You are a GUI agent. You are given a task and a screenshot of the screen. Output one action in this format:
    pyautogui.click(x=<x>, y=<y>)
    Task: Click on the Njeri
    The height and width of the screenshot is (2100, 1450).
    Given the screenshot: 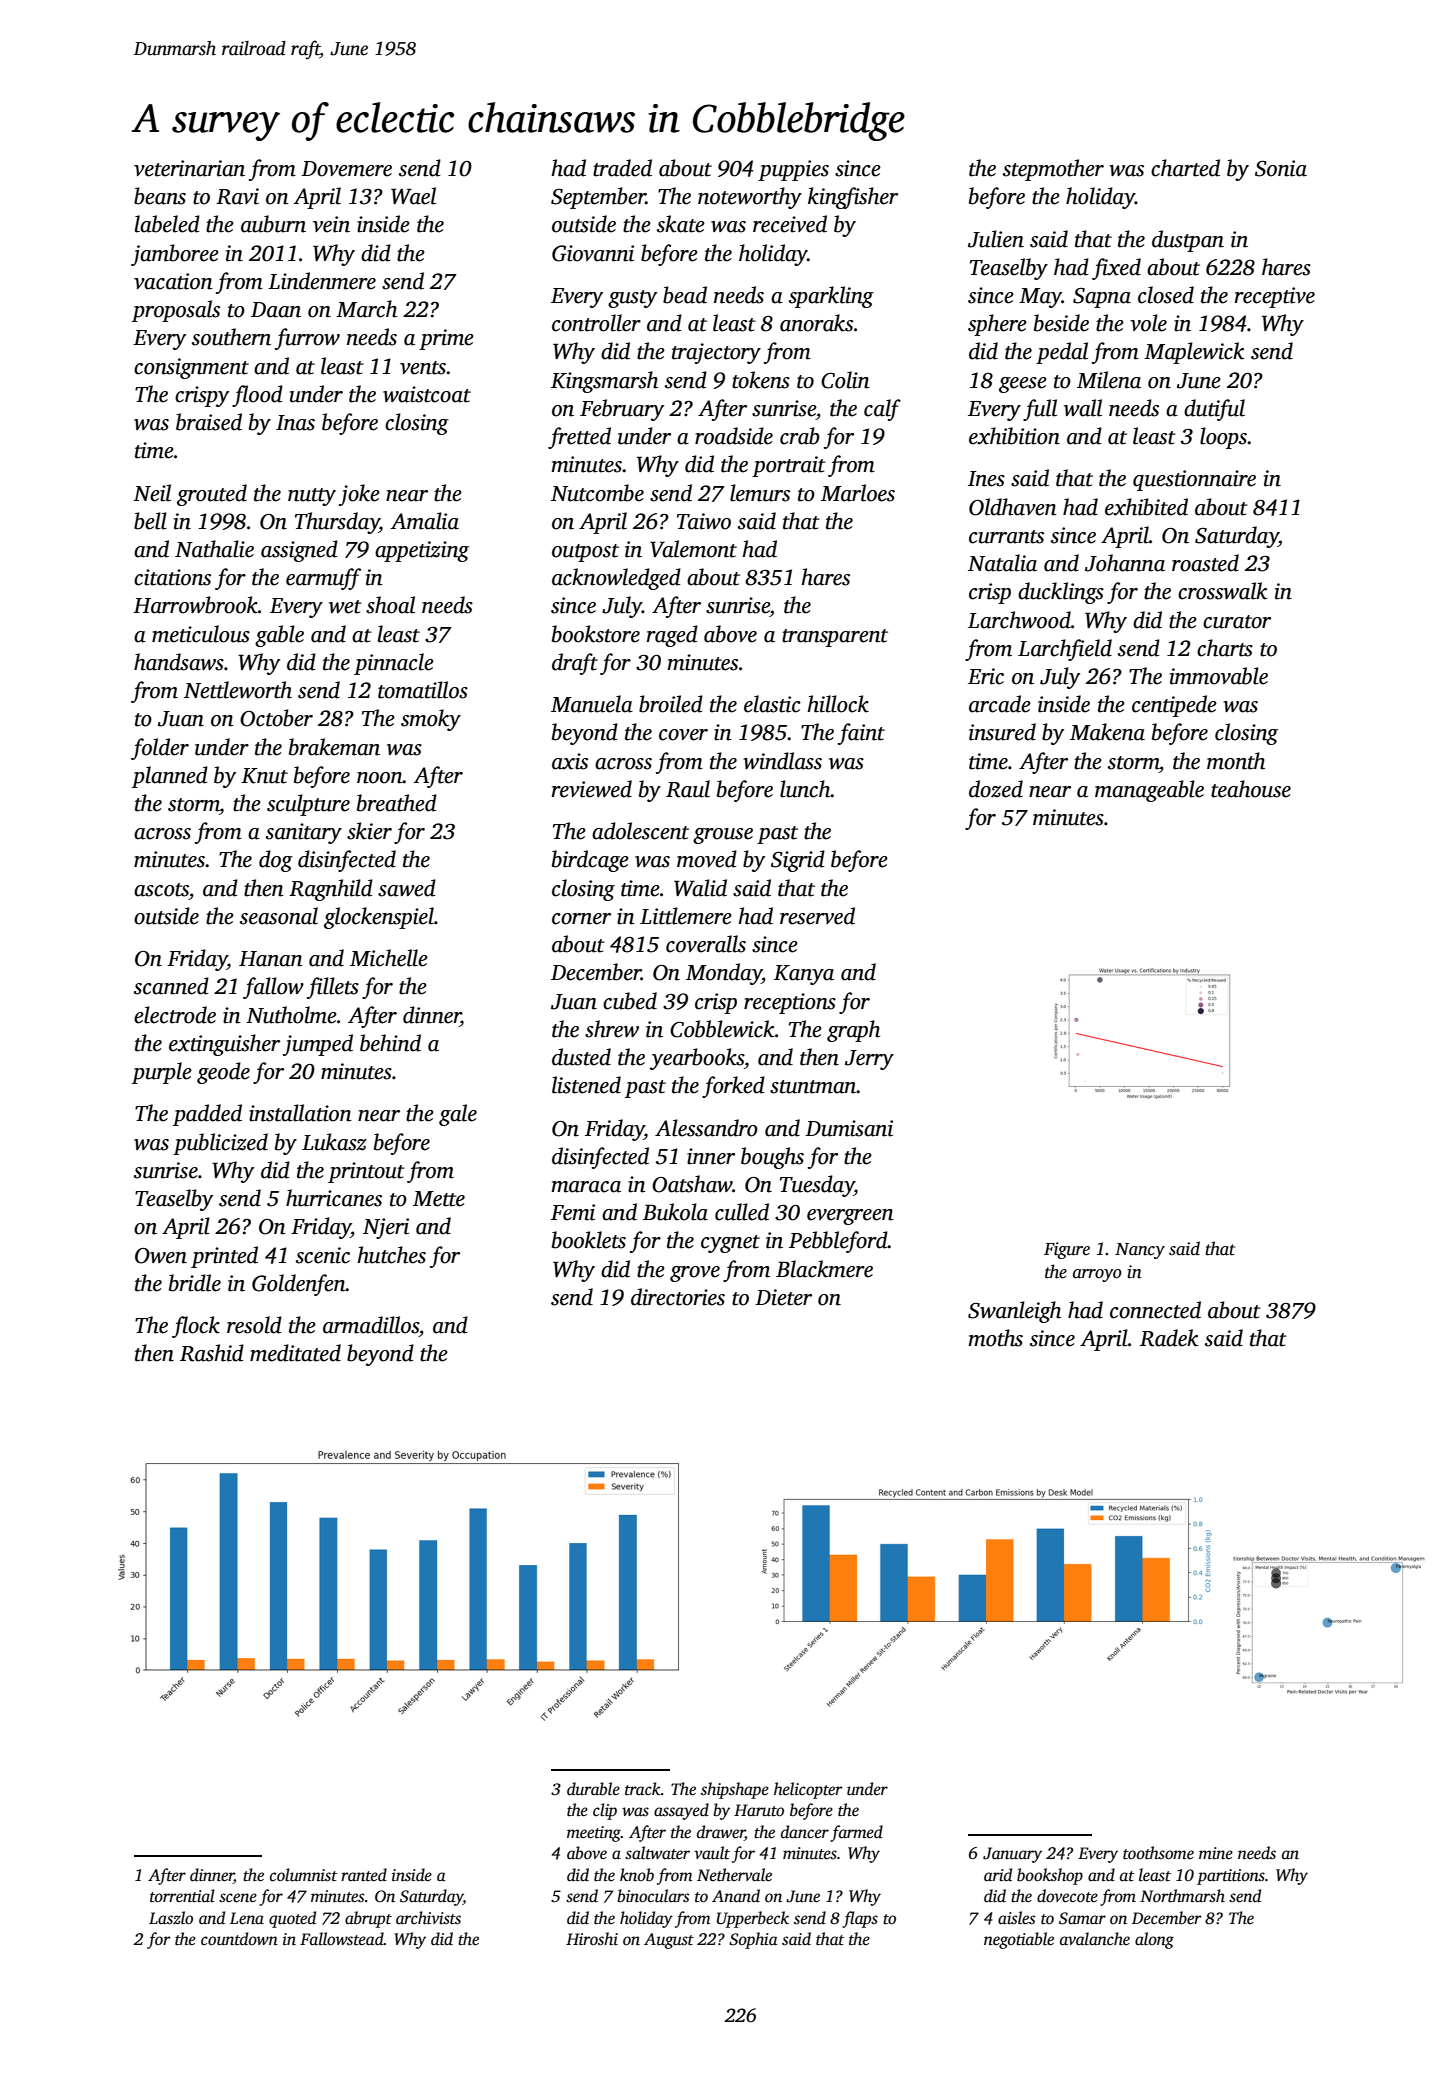 What is the action you would take?
    pyautogui.click(x=386, y=1228)
